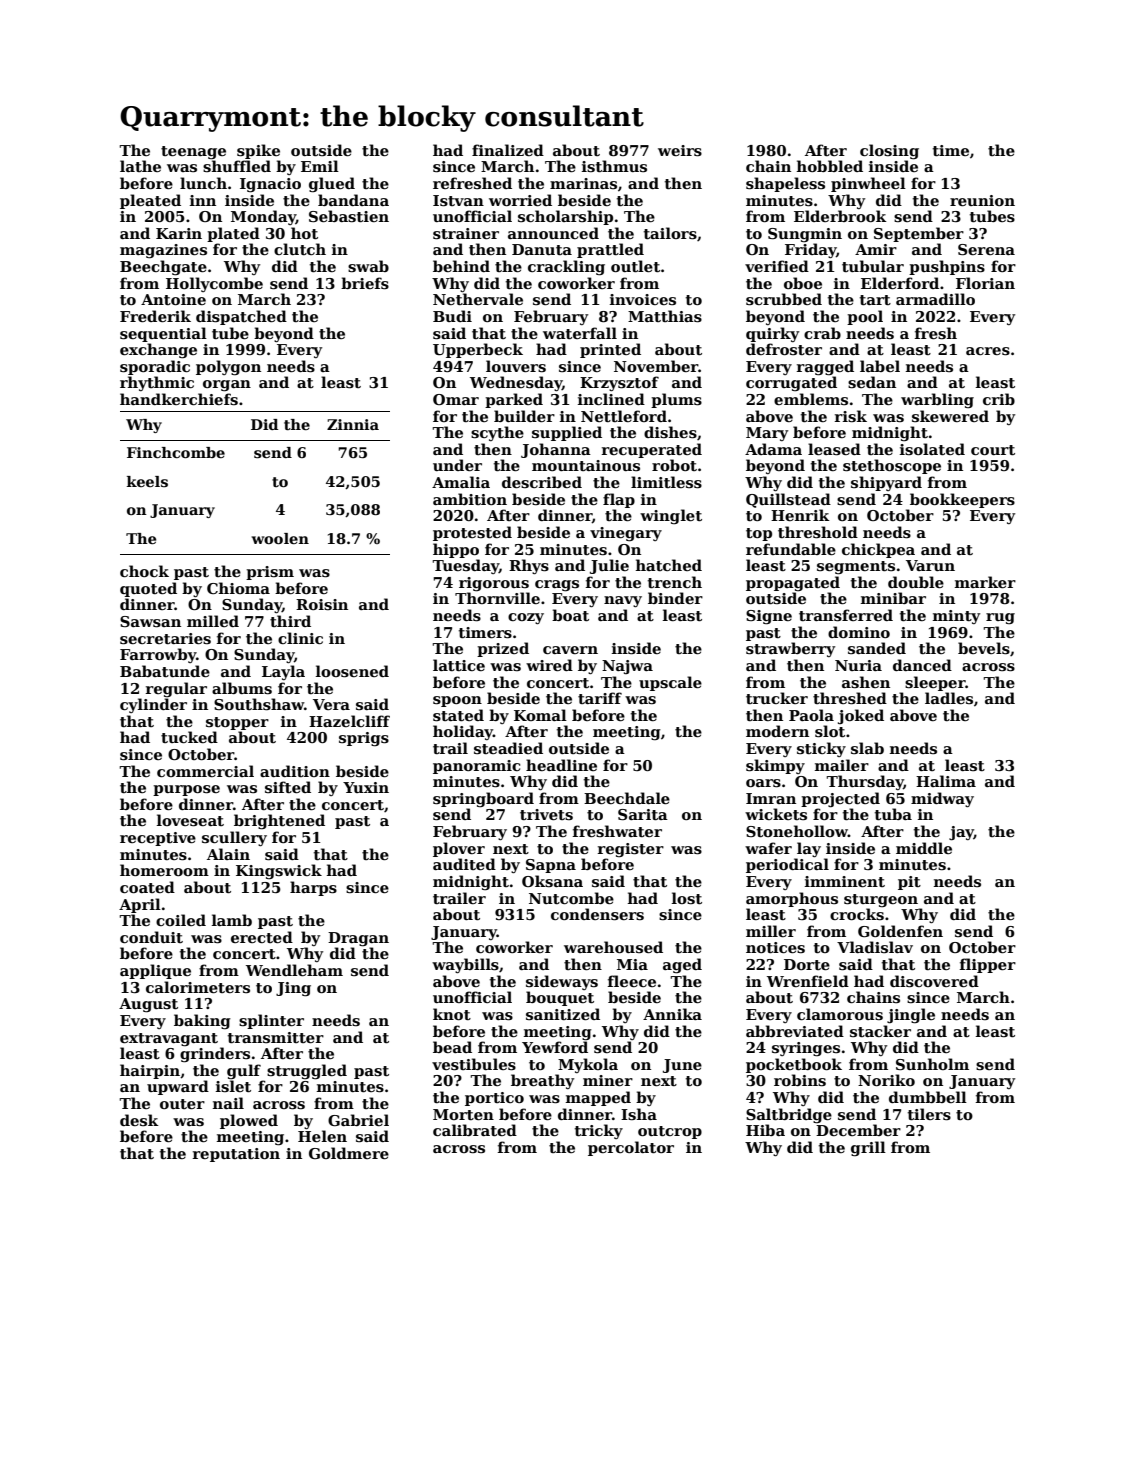  What do you see at coordinates (186, 790) in the screenshot?
I see `purpose` at bounding box center [186, 790].
